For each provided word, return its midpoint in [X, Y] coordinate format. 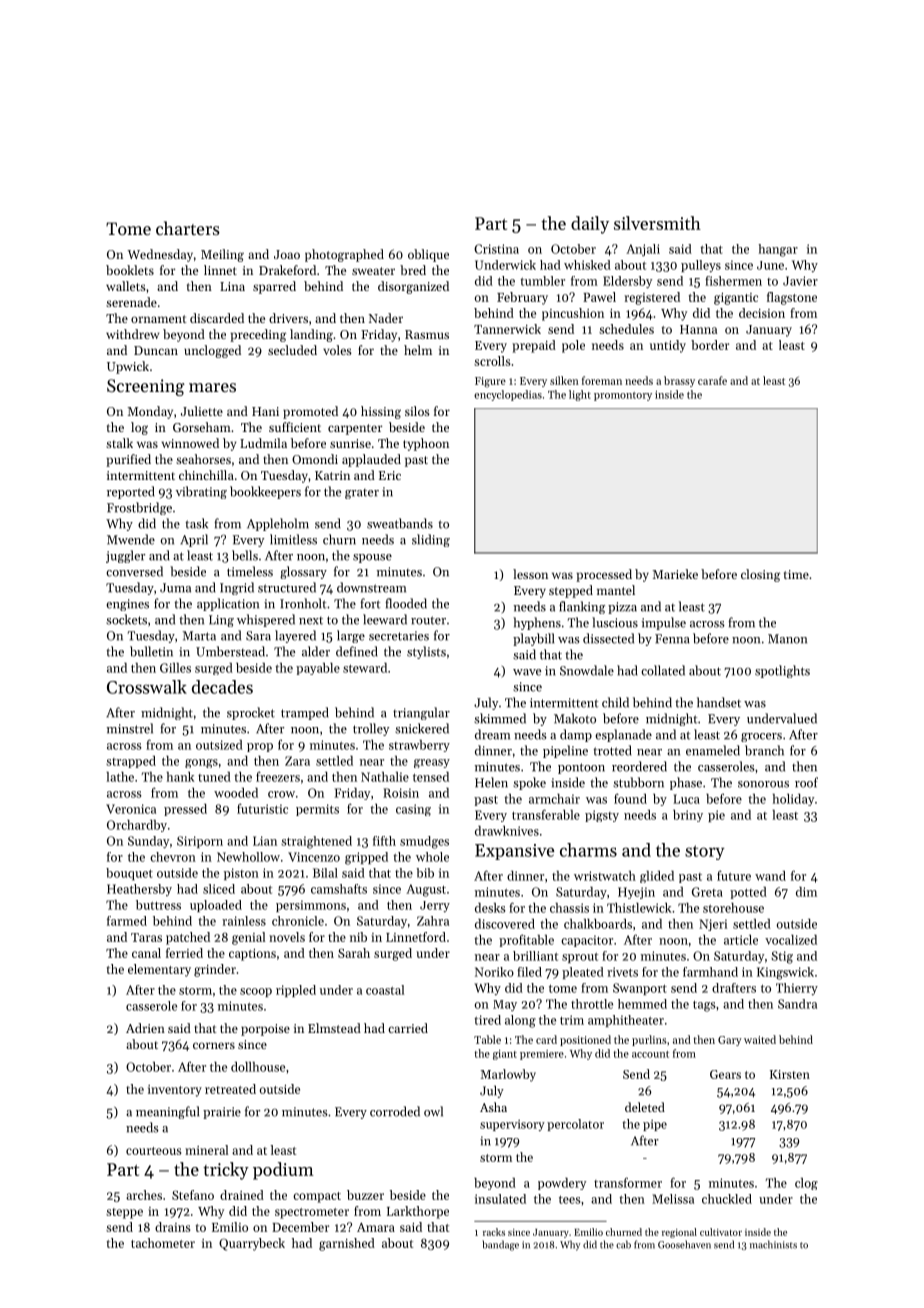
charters [188, 228]
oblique [428, 255]
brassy [679, 381]
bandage [500, 1245]
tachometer [163, 1243]
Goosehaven [684, 1244]
